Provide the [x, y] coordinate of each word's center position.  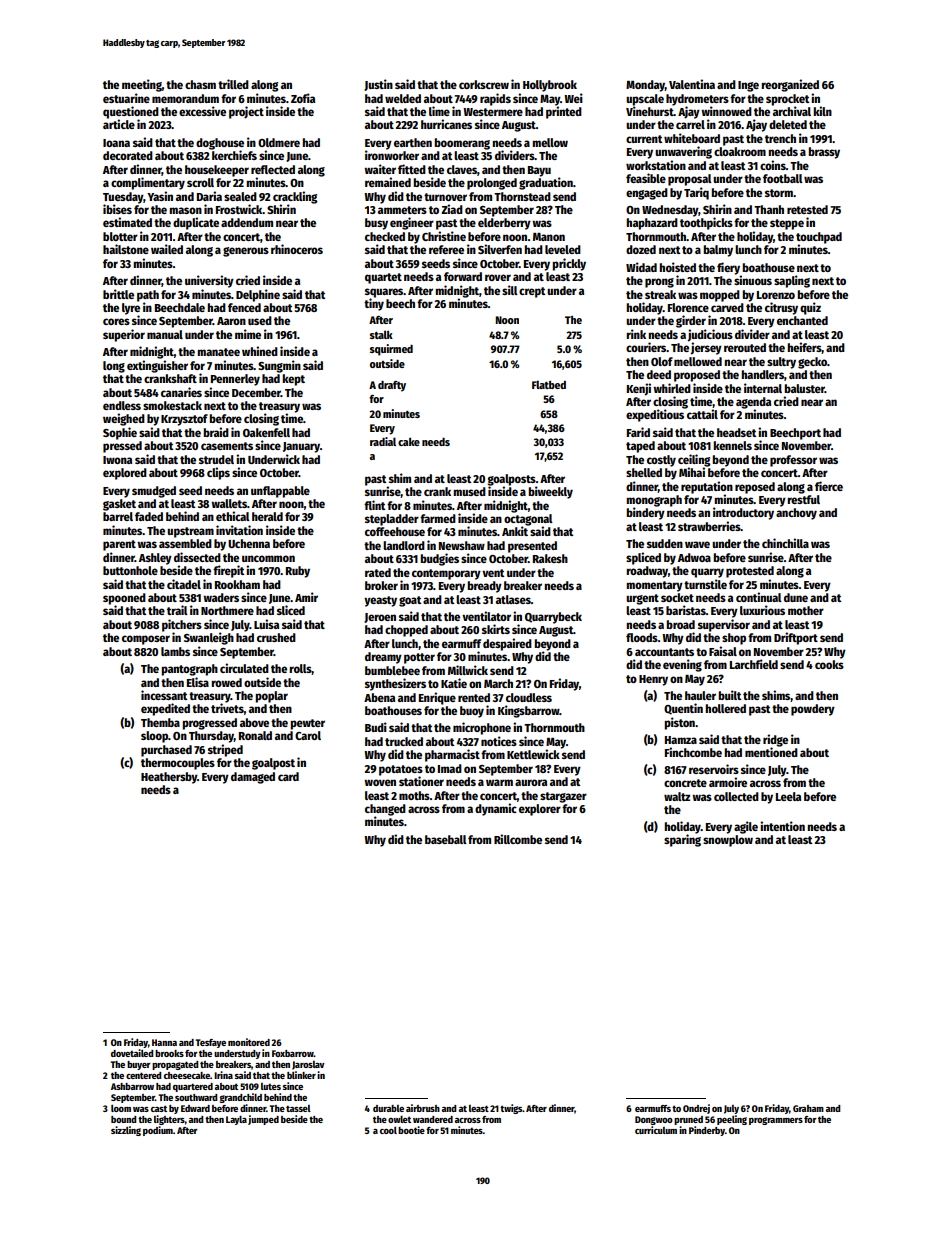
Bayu [539, 171]
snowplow [728, 841]
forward [463, 276]
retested [807, 209]
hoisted [677, 267]
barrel [118, 516]
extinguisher [157, 366]
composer [146, 640]
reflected [273, 169]
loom [121, 1108]
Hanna [164, 1042]
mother [806, 610]
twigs [511, 1109]
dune [796, 597]
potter [419, 658]
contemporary [446, 574]
